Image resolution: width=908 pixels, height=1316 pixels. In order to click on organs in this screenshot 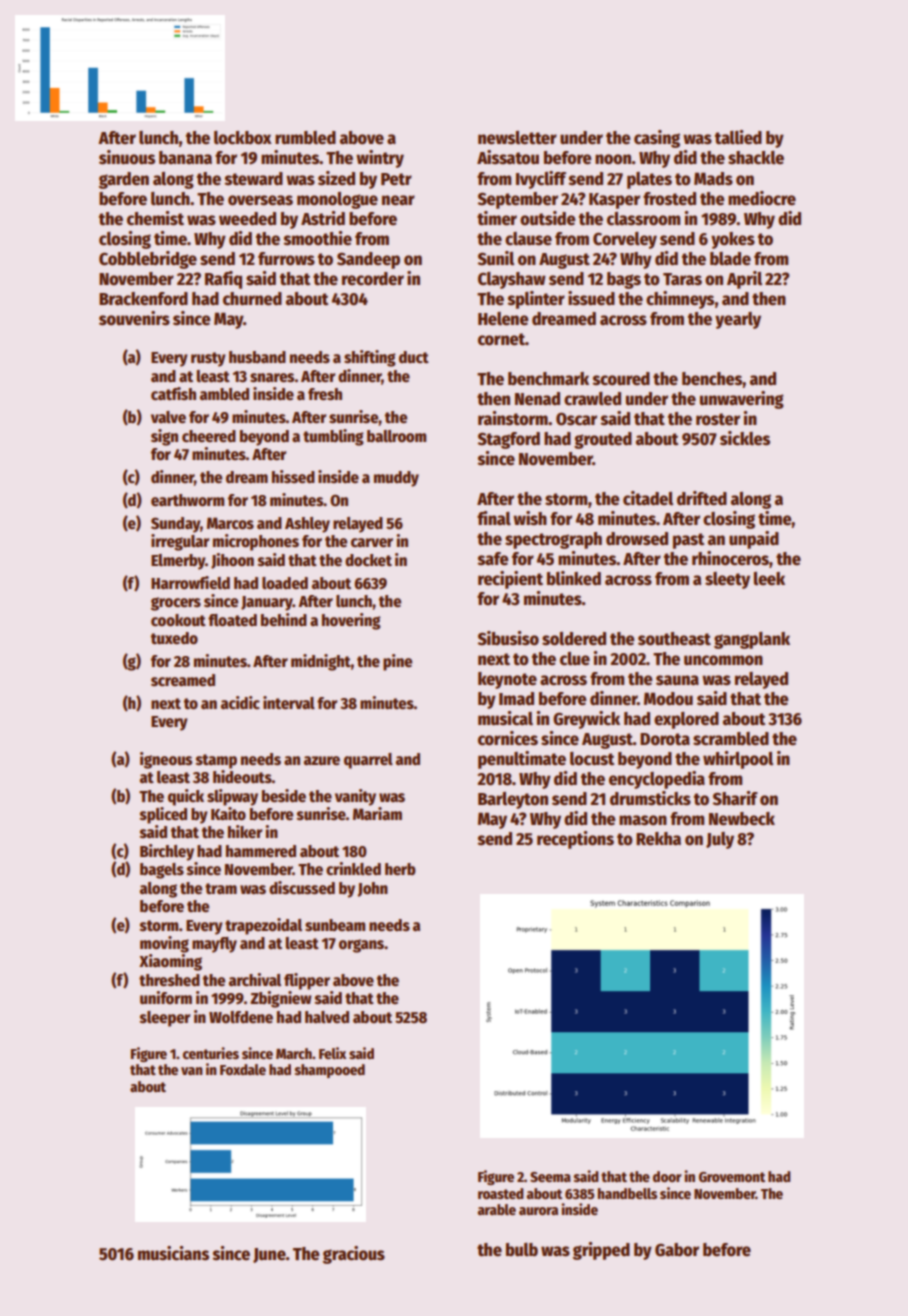, I will do `click(361, 946)`.
